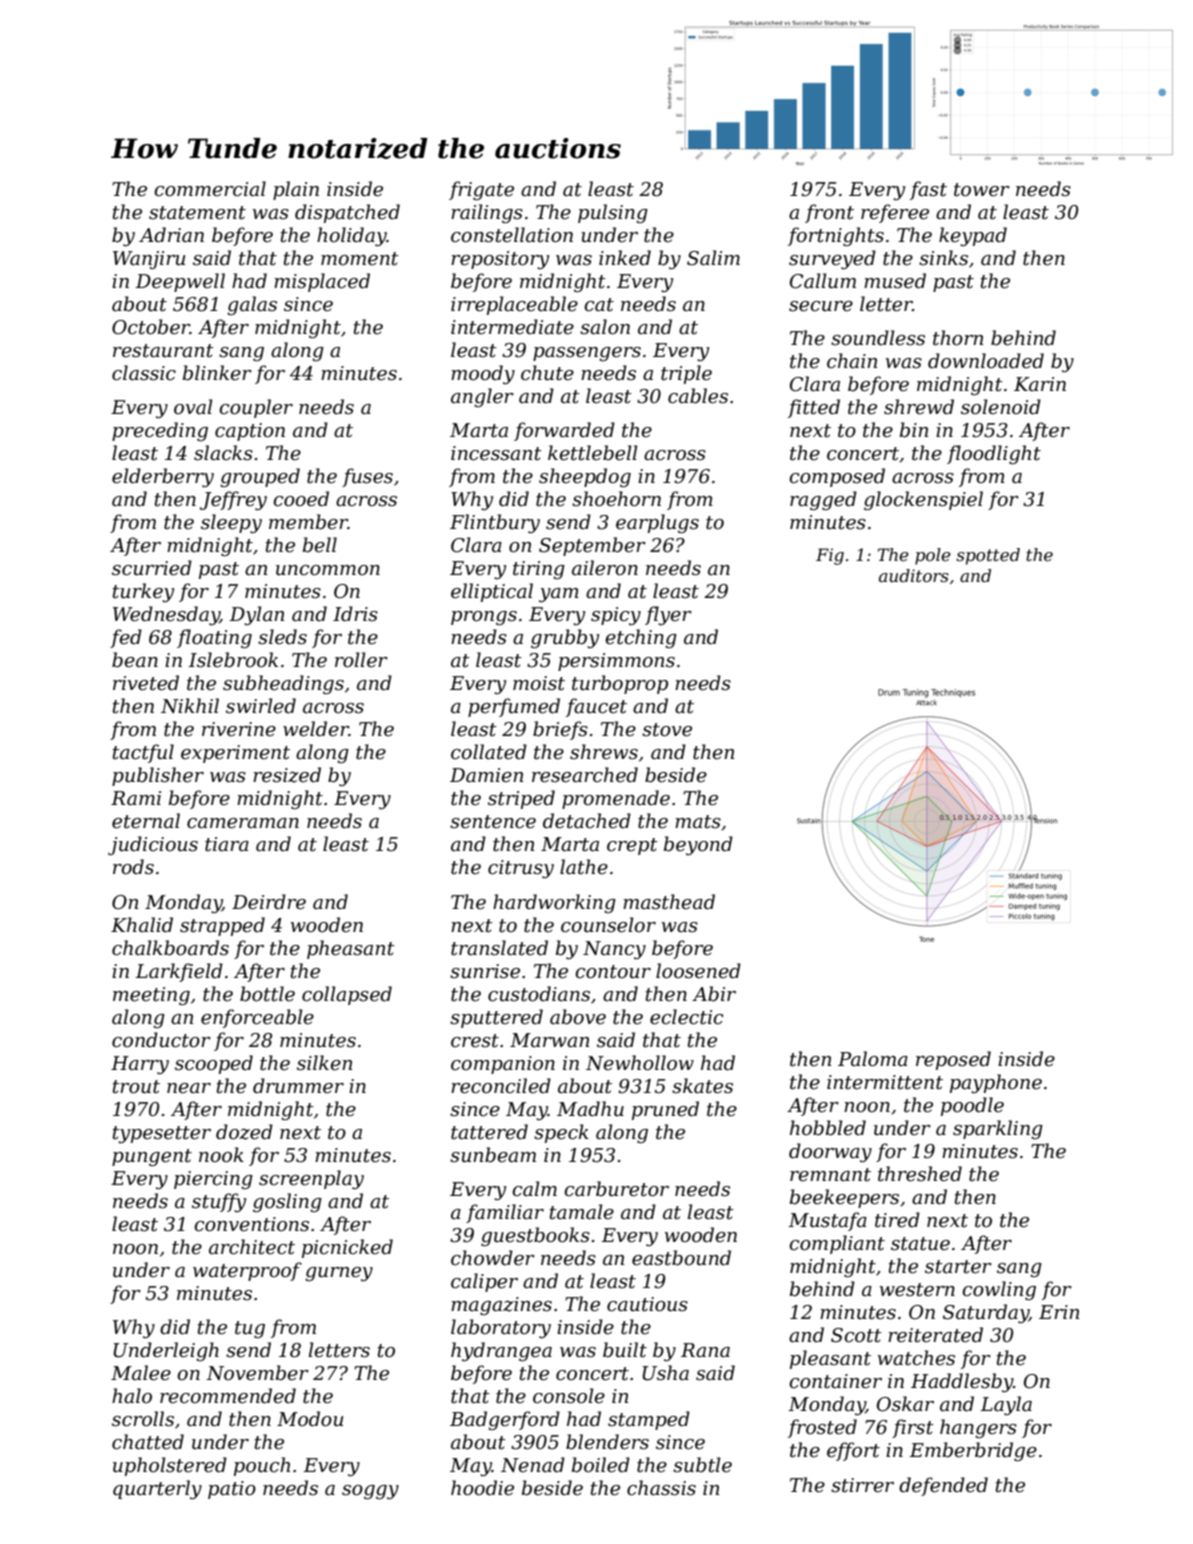 This screenshot has height=1544, width=1193. Describe the element at coordinates (193, 407) in the screenshot. I see `oval` at that location.
